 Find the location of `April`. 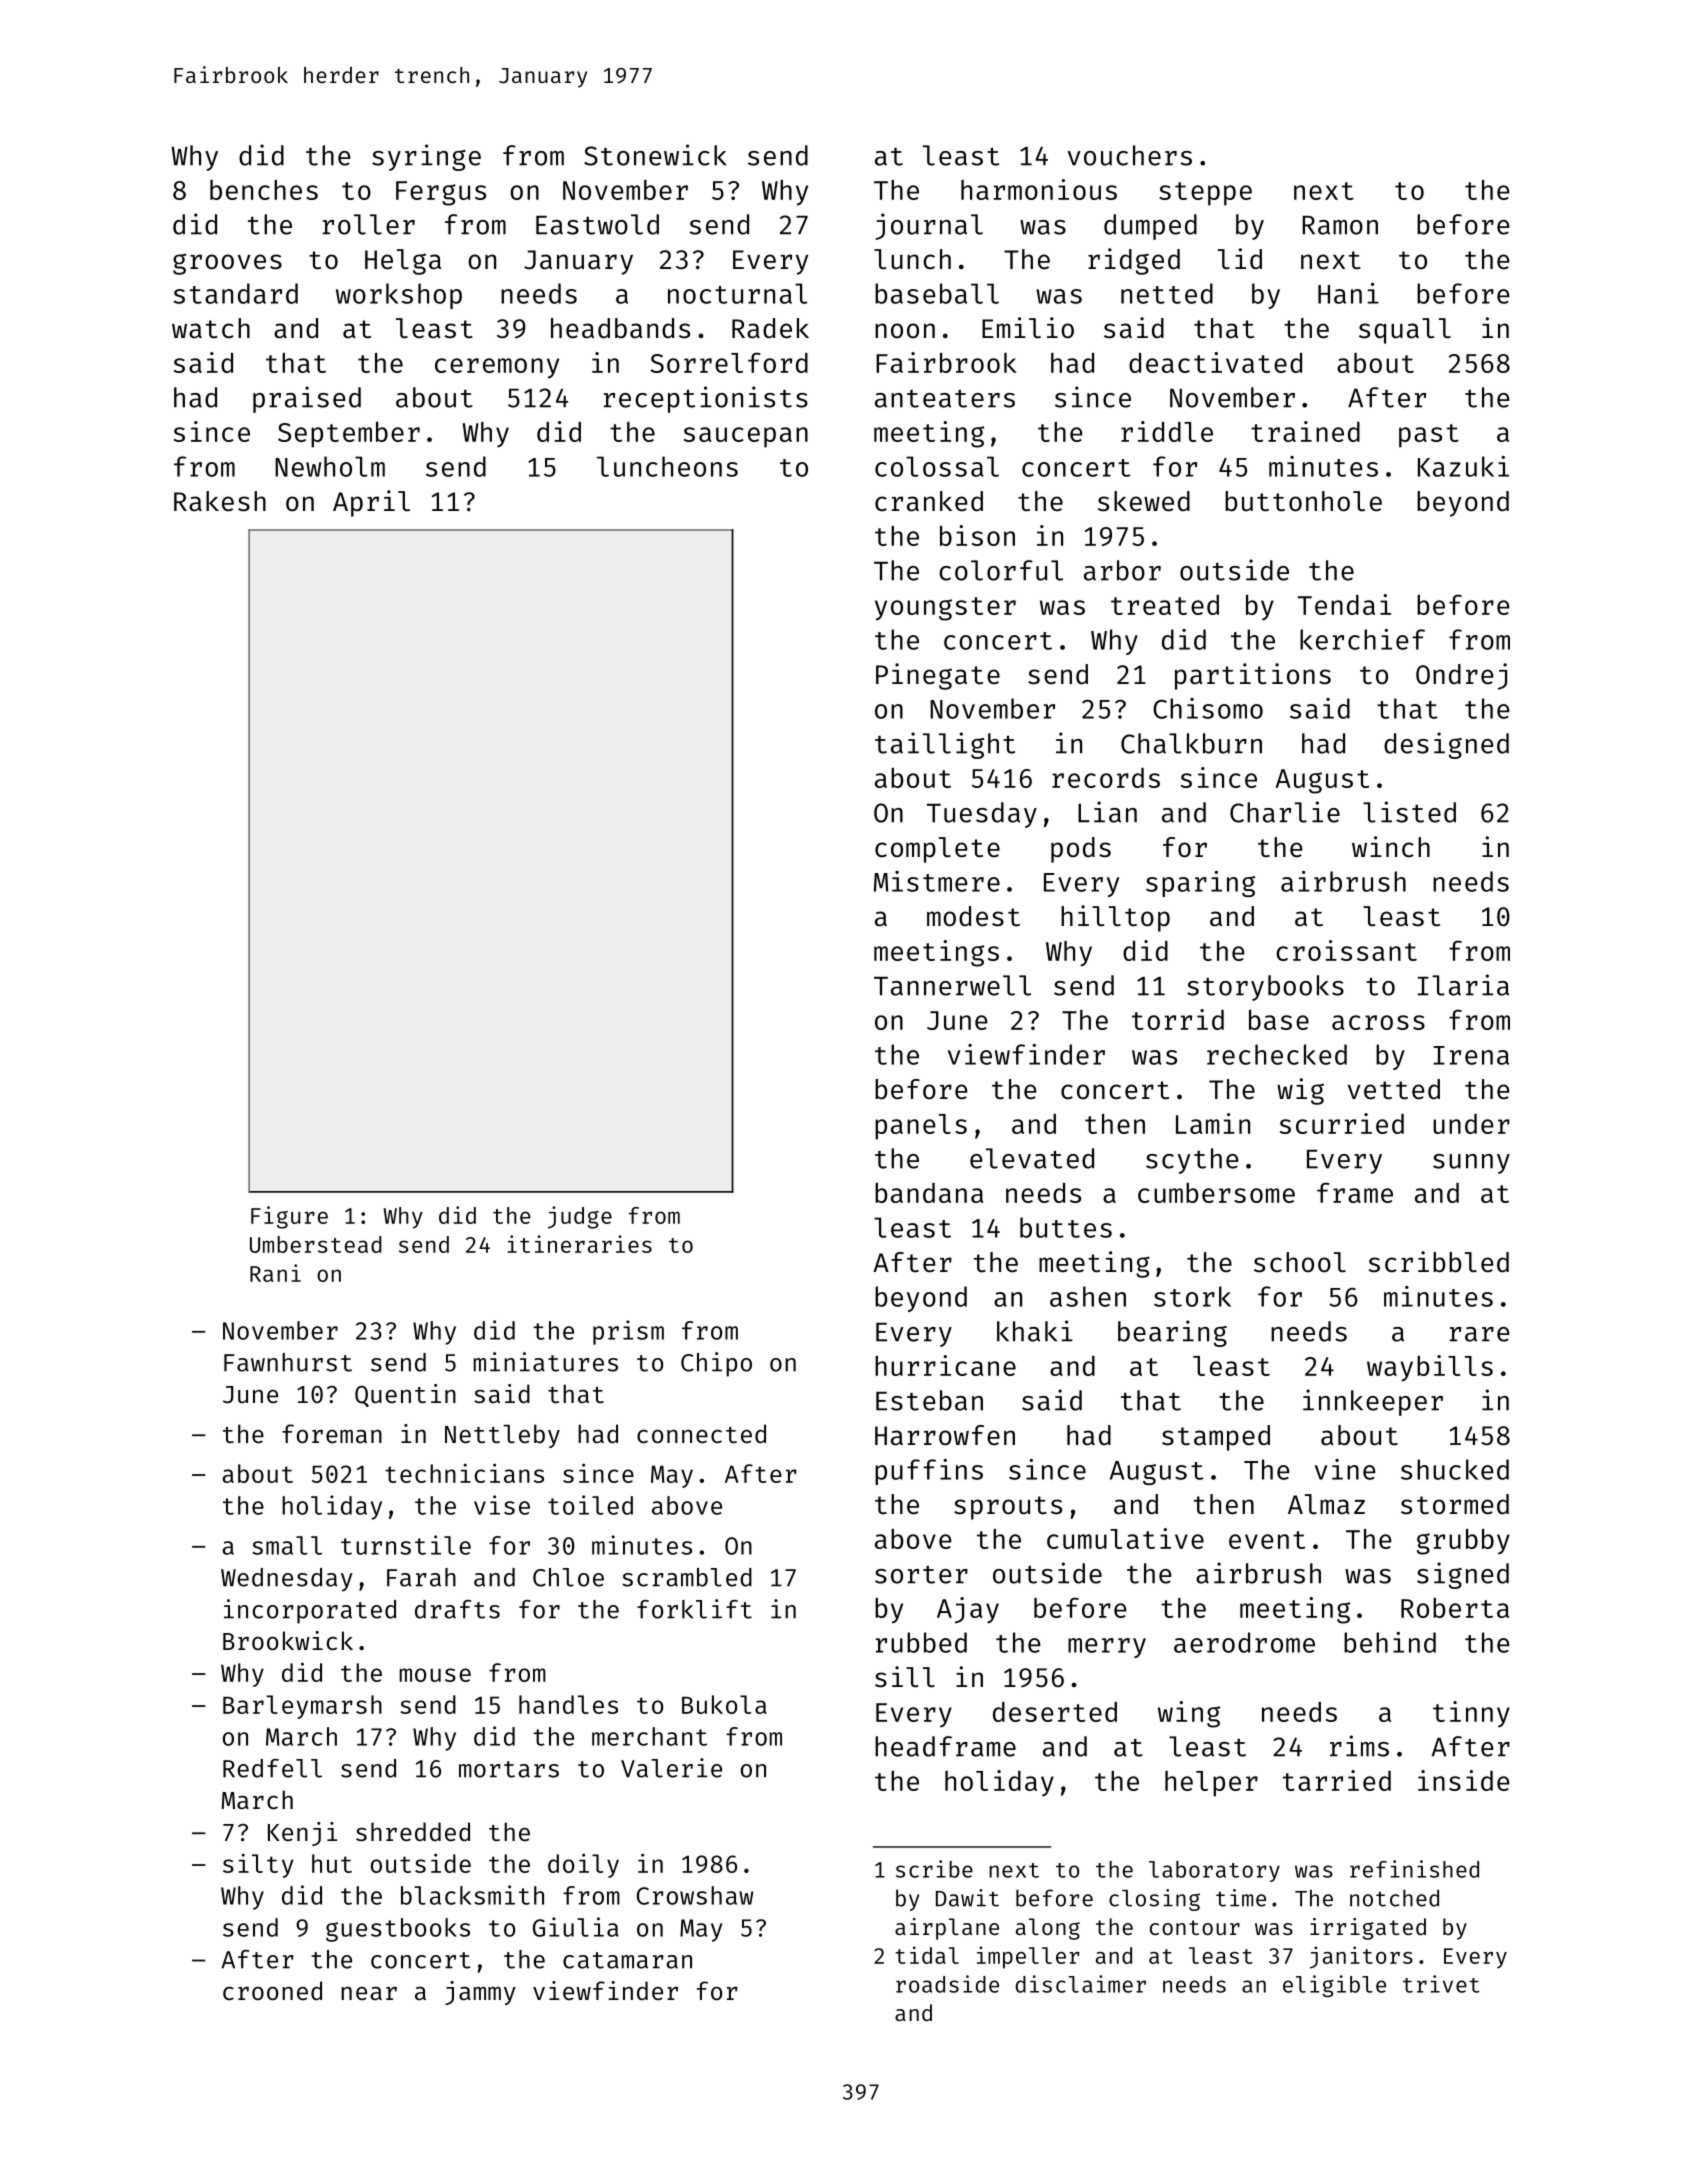

April is located at coordinates (371, 503).
